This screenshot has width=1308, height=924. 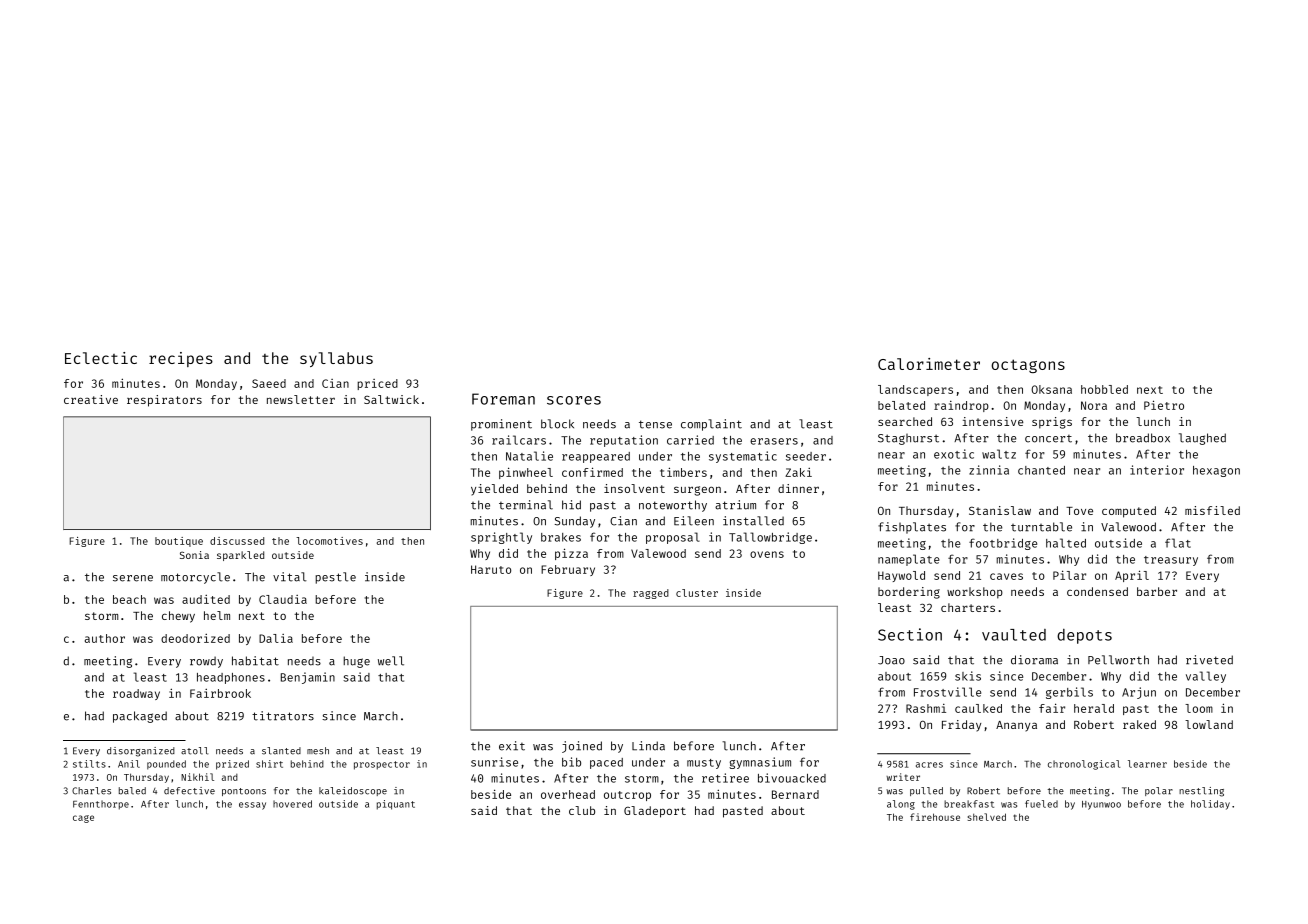 What do you see at coordinates (935, 817) in the screenshot?
I see `firehouse` at bounding box center [935, 817].
